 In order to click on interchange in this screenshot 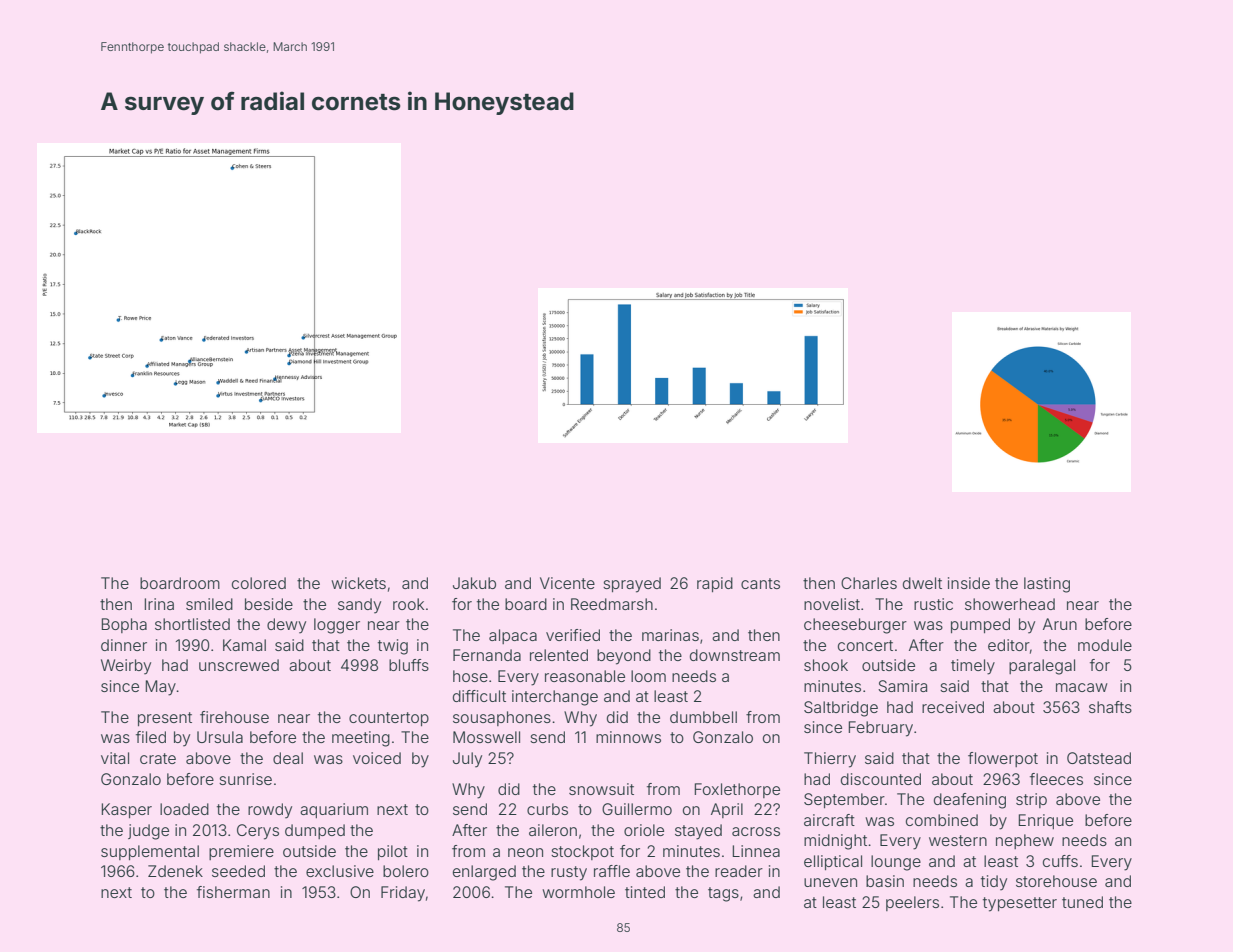, I will do `click(555, 698)`.
